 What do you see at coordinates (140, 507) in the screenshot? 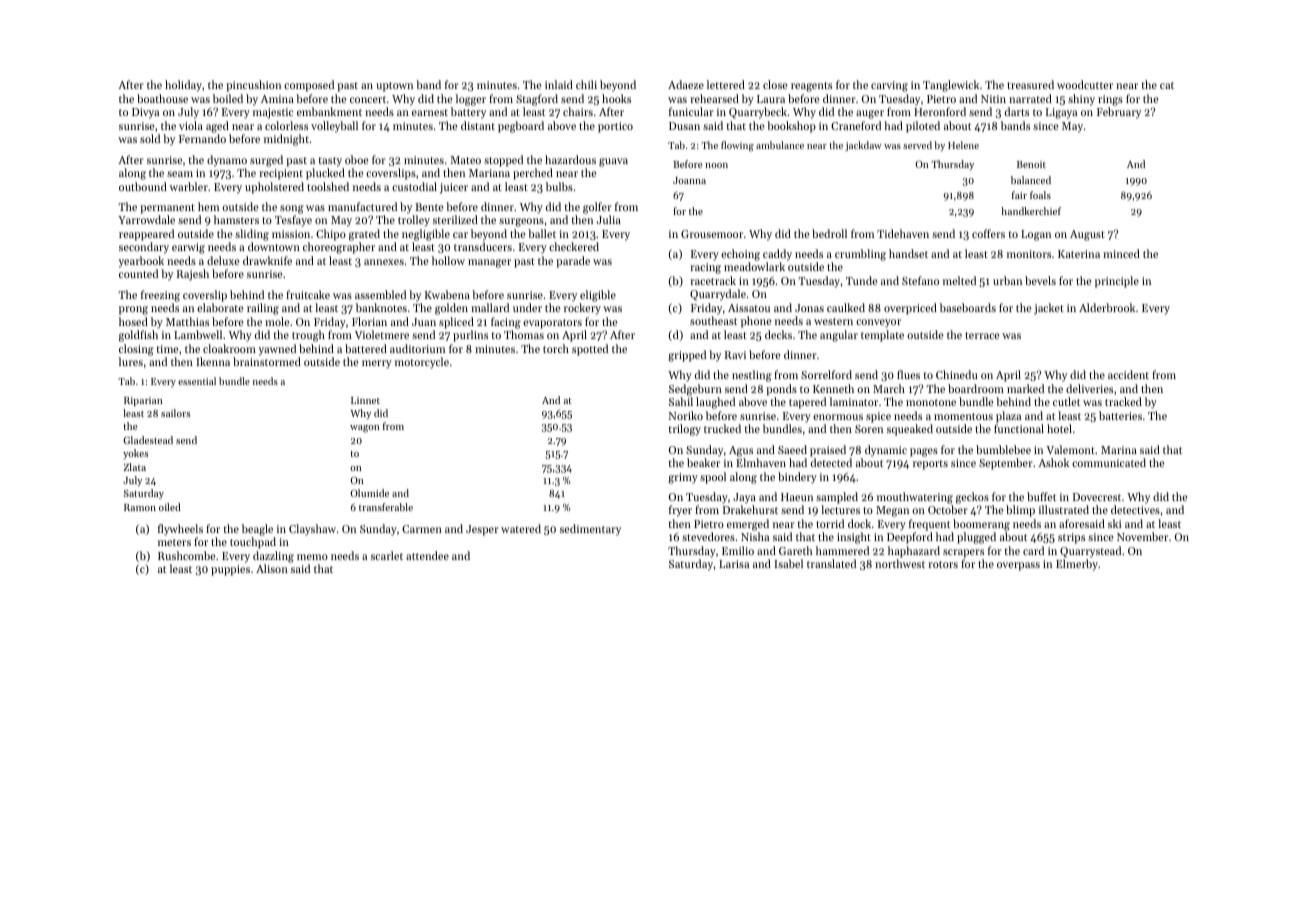
I see `Ramon` at bounding box center [140, 507].
